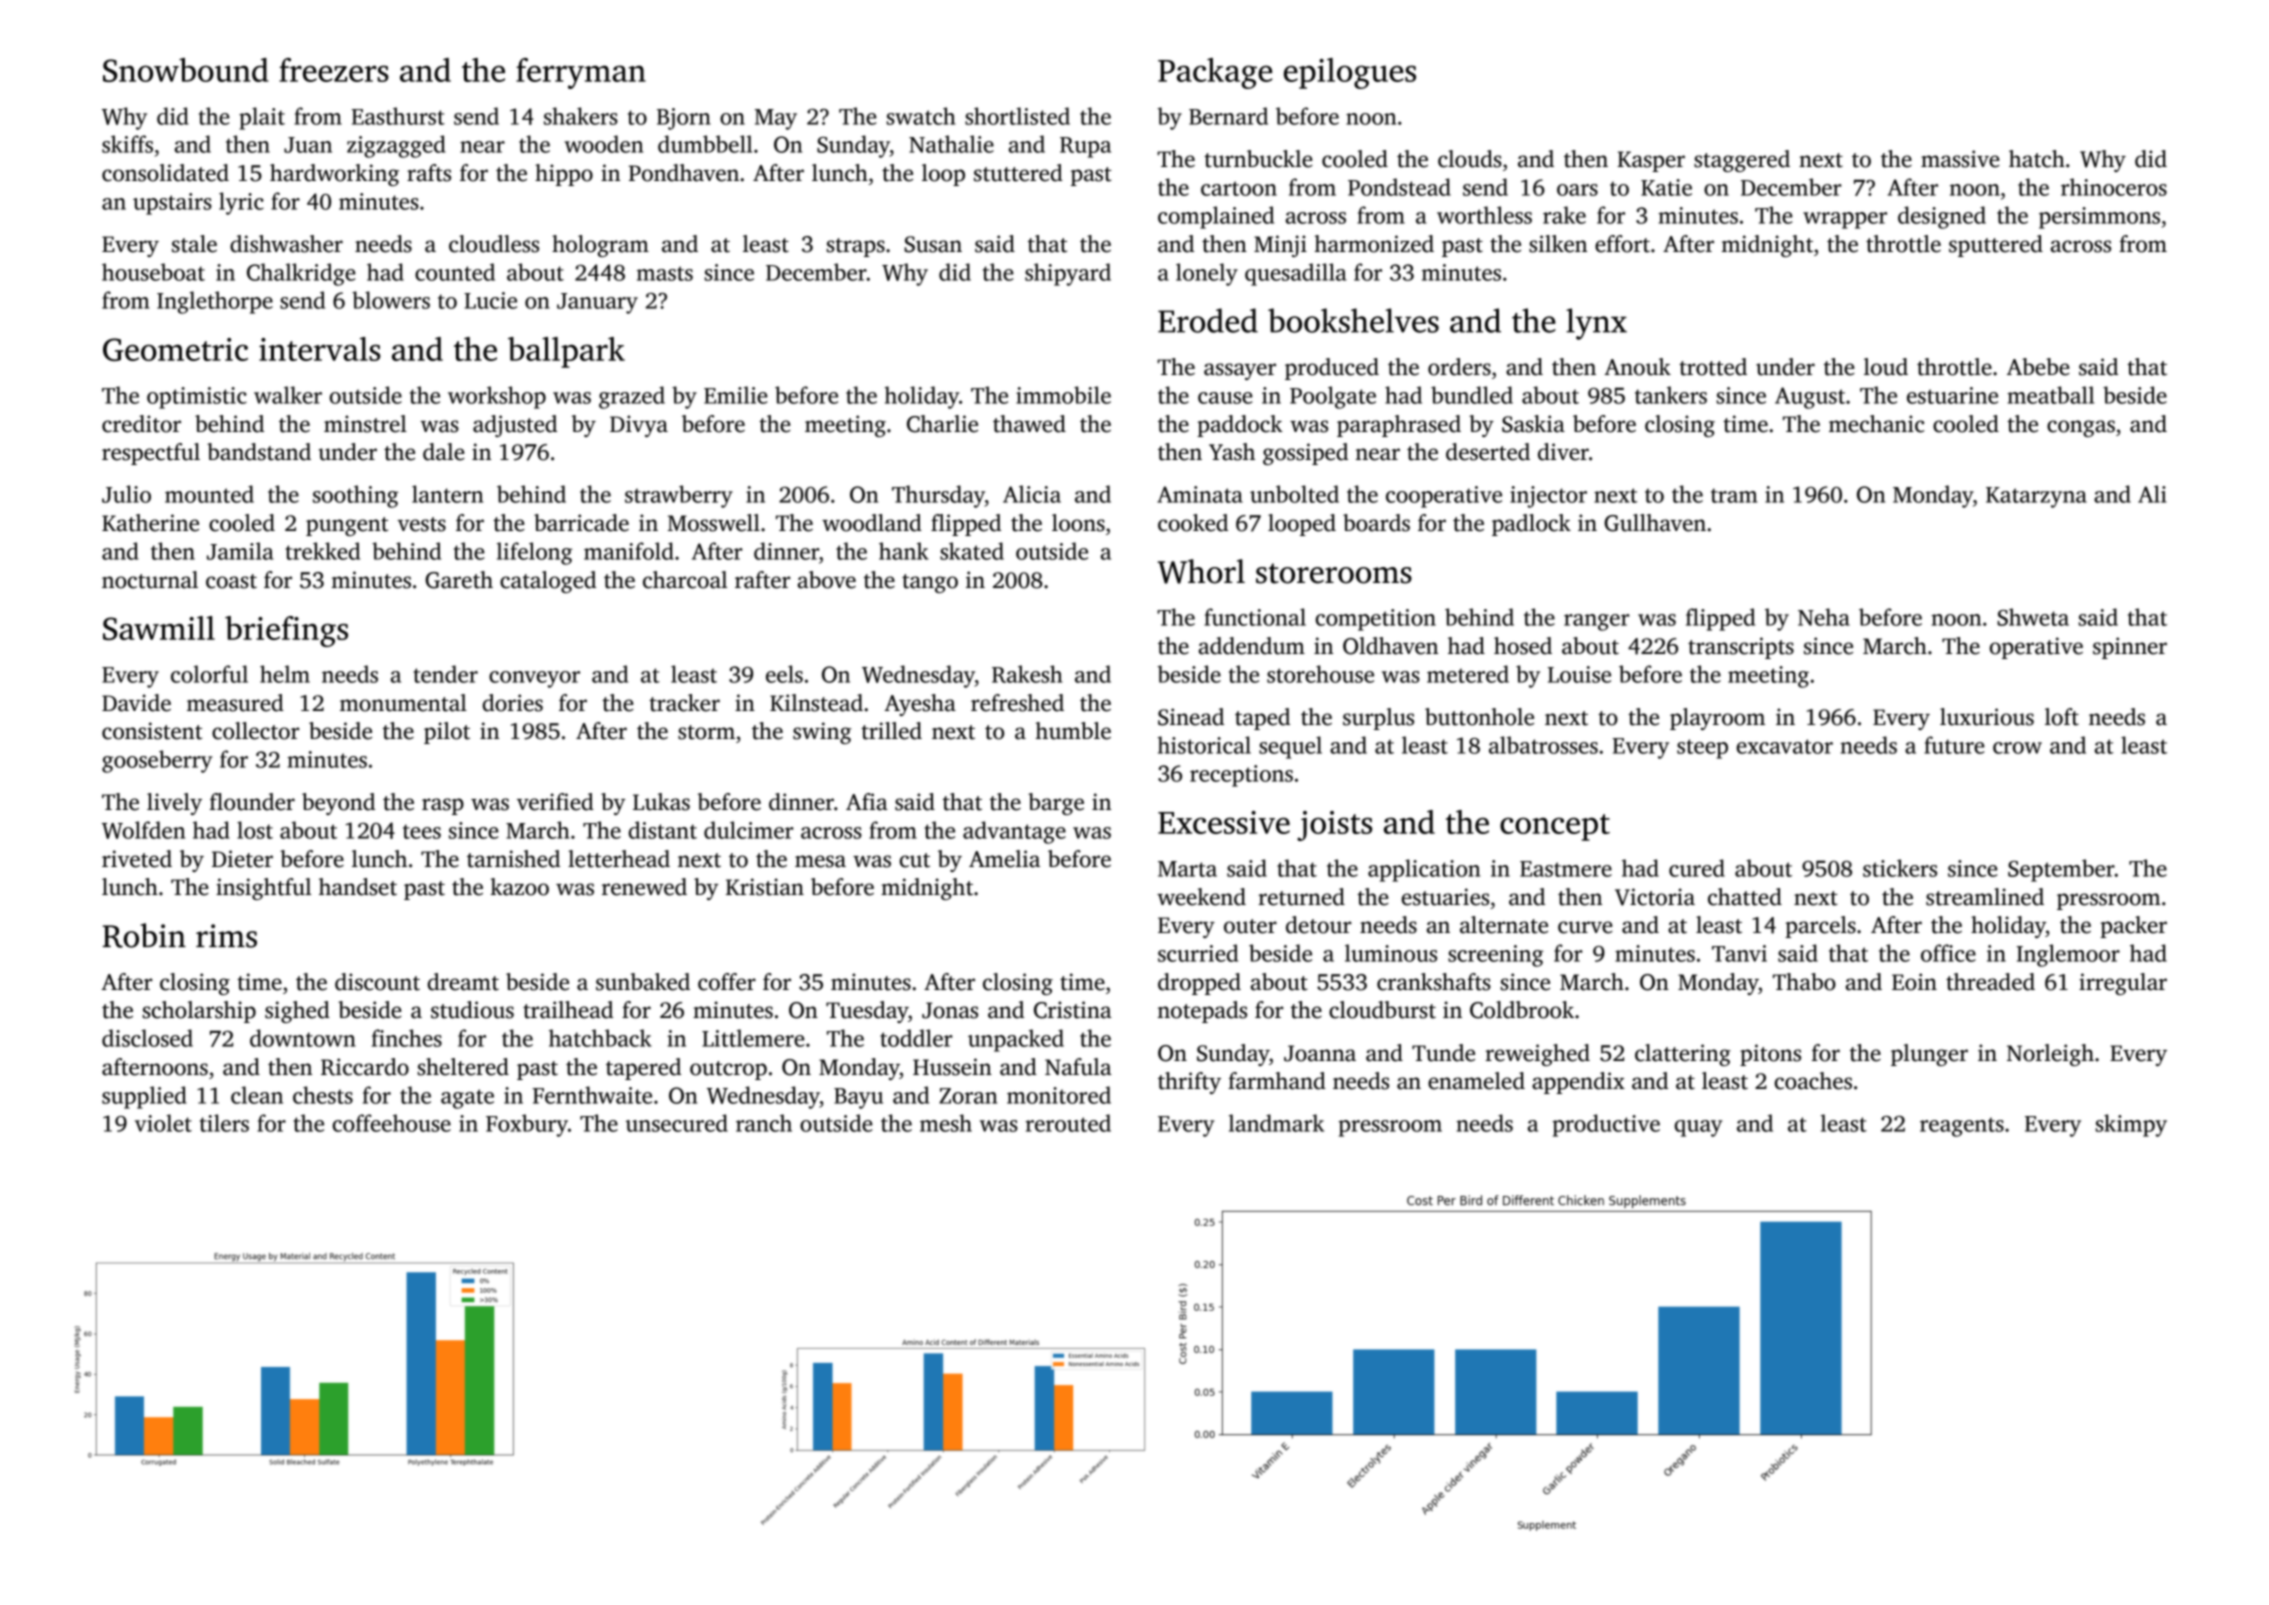 The height and width of the screenshot is (1605, 2269). I want to click on sighed, so click(297, 1012).
